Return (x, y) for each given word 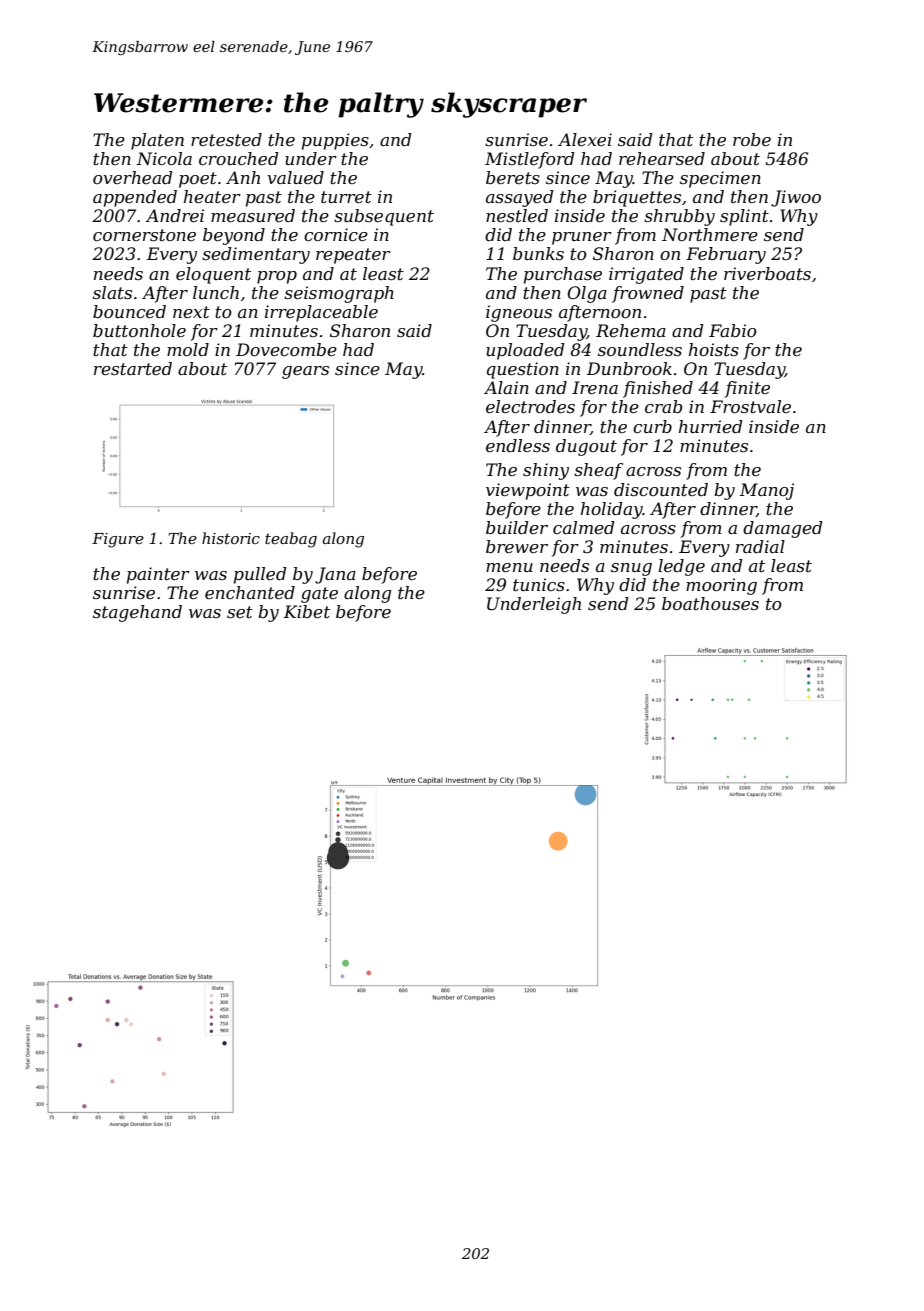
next (191, 312)
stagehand (137, 613)
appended (135, 198)
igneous (519, 313)
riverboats (767, 273)
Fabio (733, 330)
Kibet (307, 611)
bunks (538, 253)
